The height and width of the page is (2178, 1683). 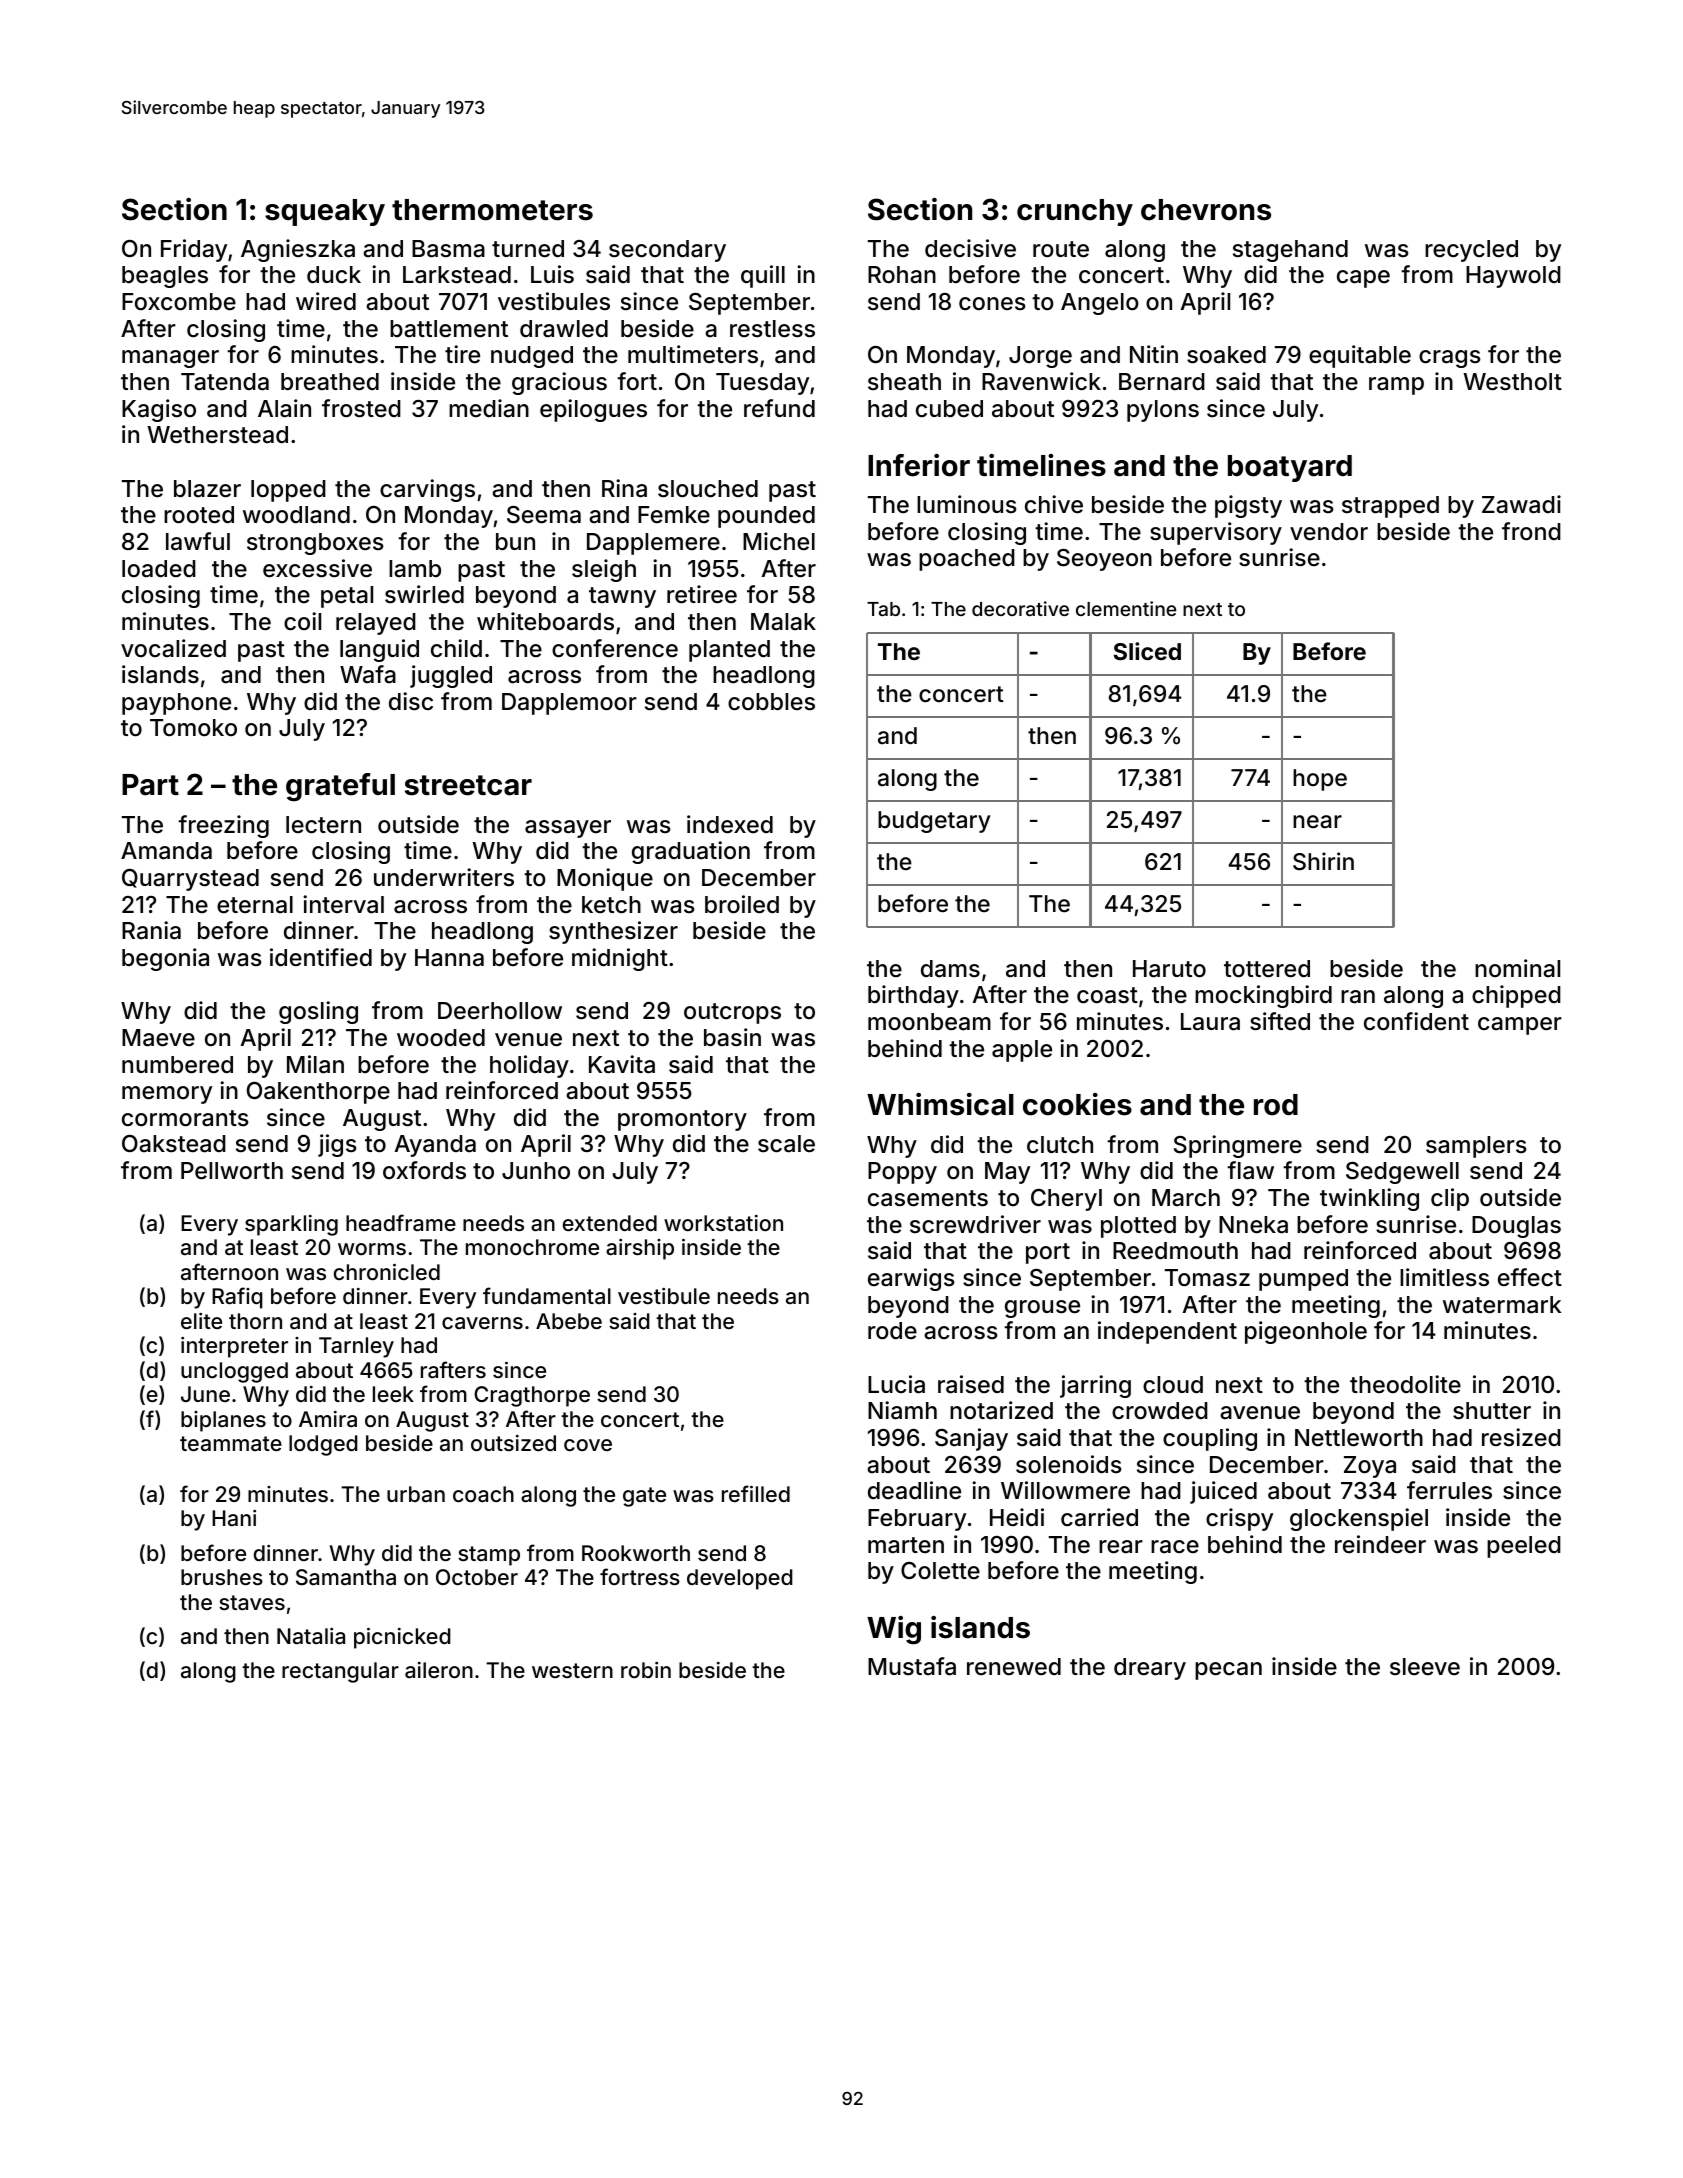 What do you see at coordinates (158, 1038) in the page?
I see `Maeve` at bounding box center [158, 1038].
